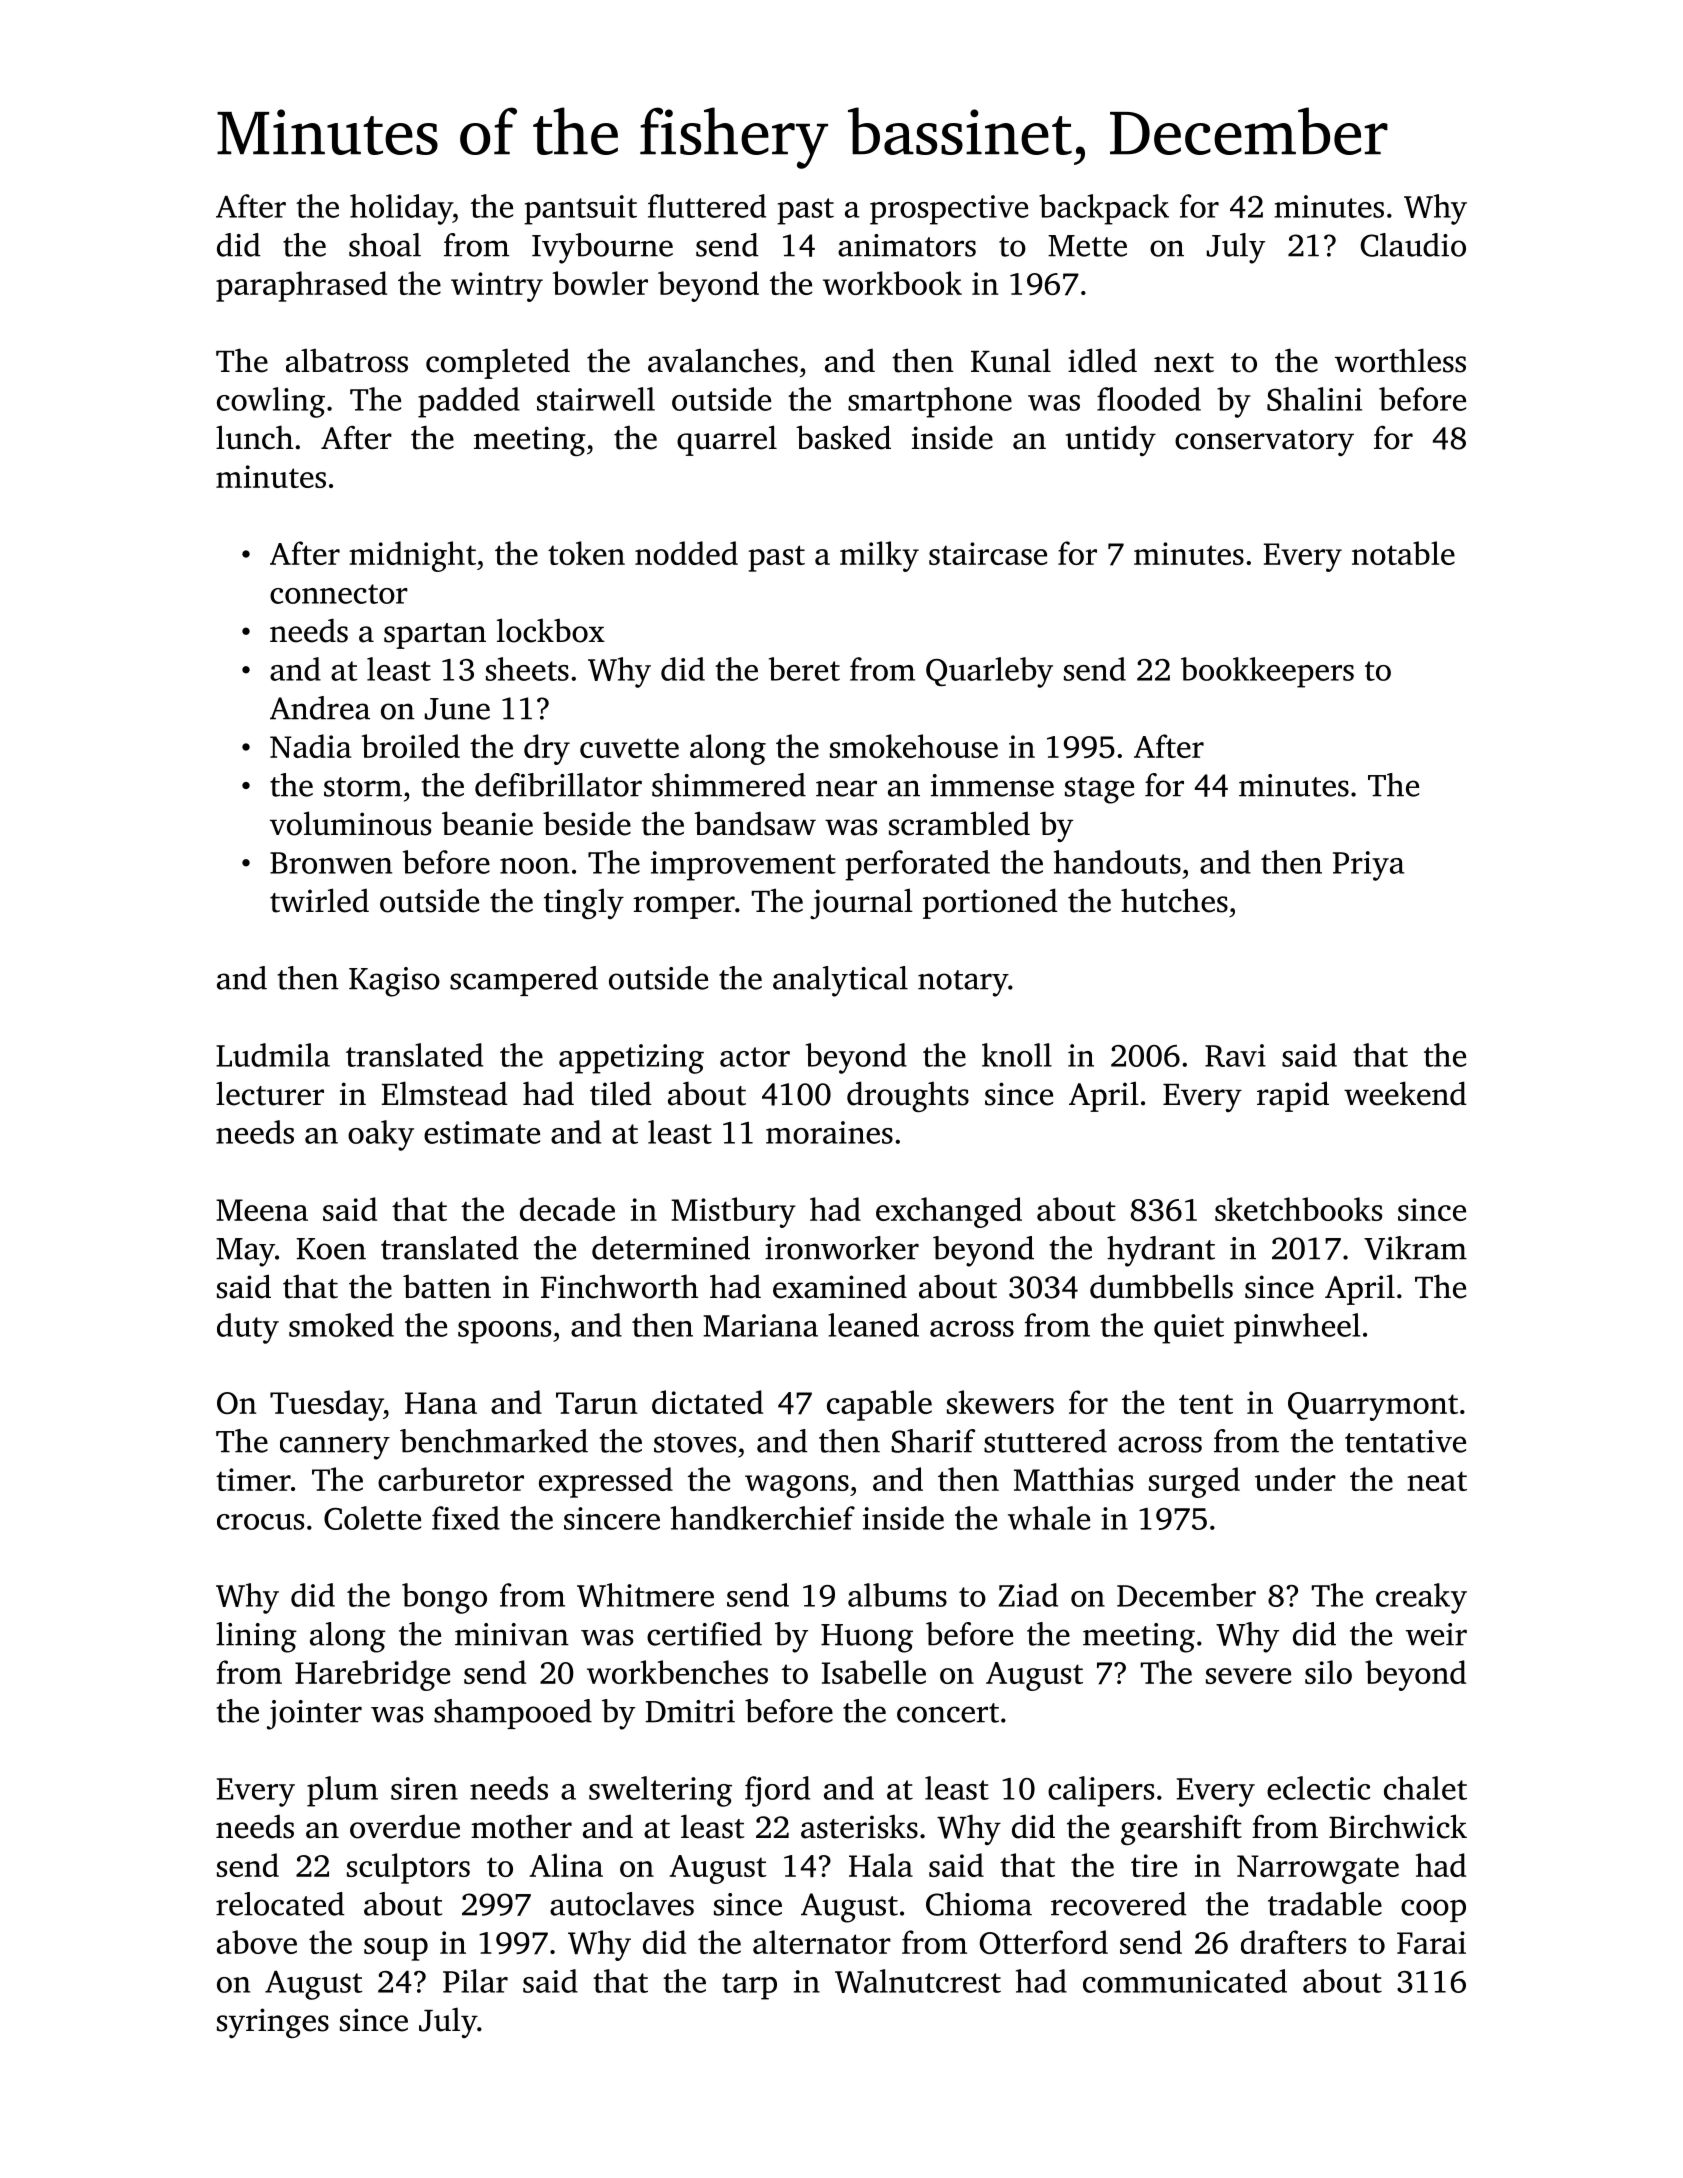  What do you see at coordinates (405, 1826) in the screenshot?
I see `overdue` at bounding box center [405, 1826].
